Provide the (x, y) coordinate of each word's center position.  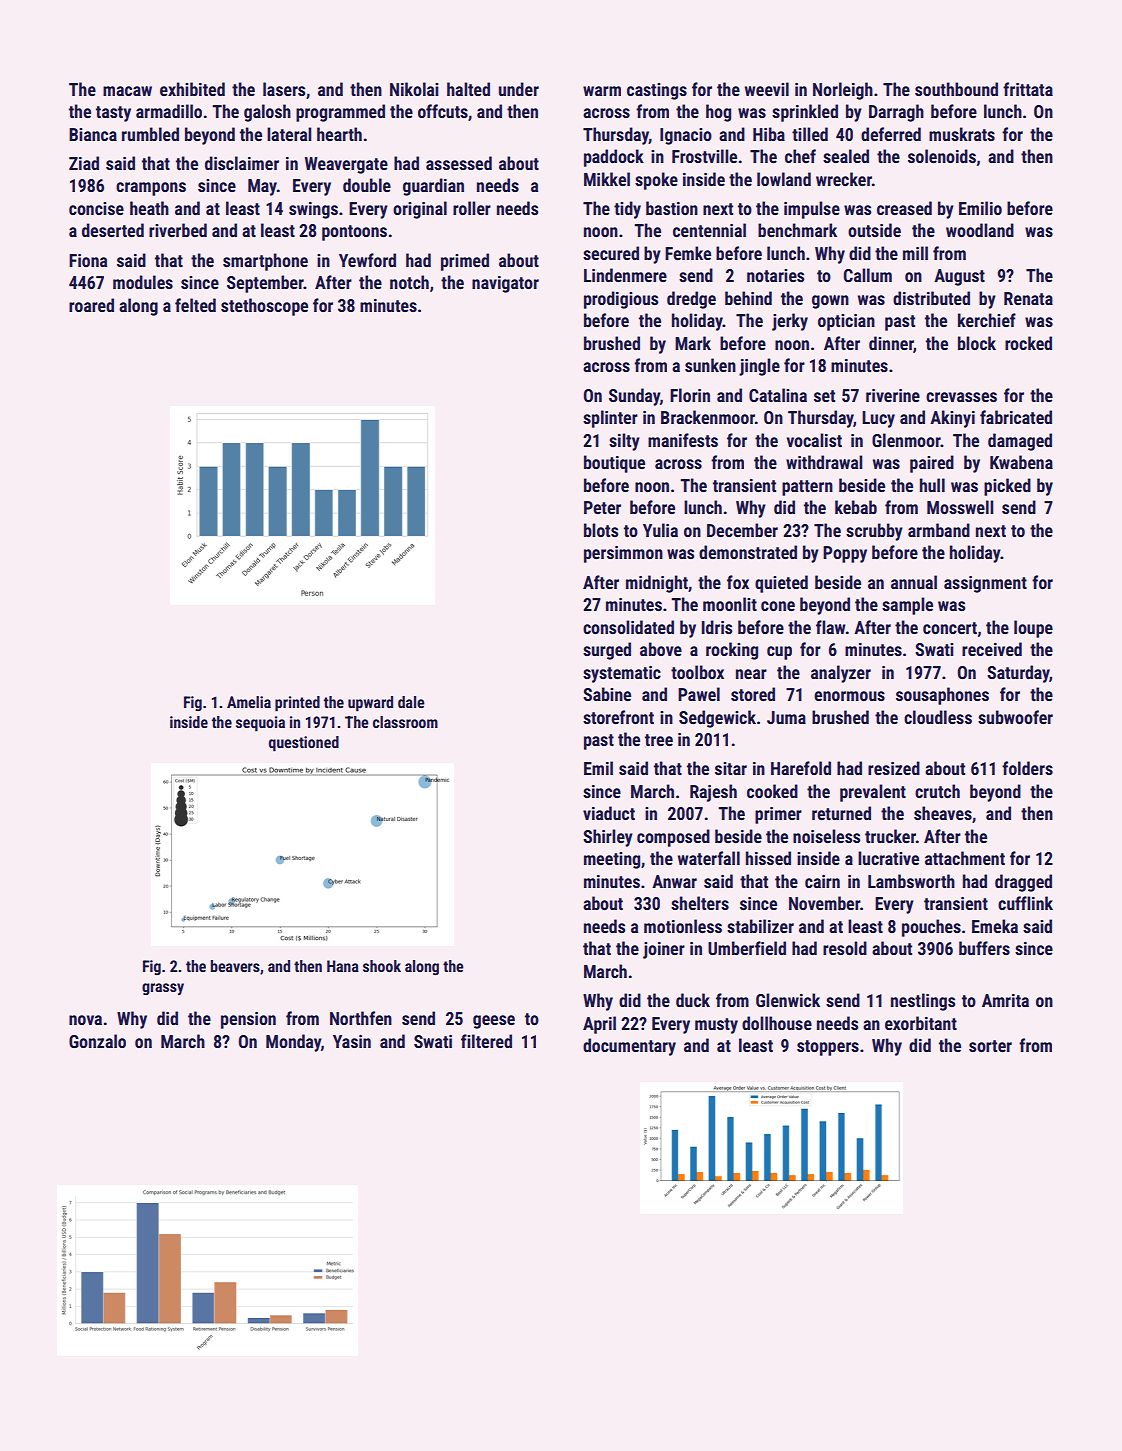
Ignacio (686, 136)
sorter (990, 1046)
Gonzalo (97, 1041)
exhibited (192, 89)
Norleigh (843, 91)
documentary (629, 1047)
